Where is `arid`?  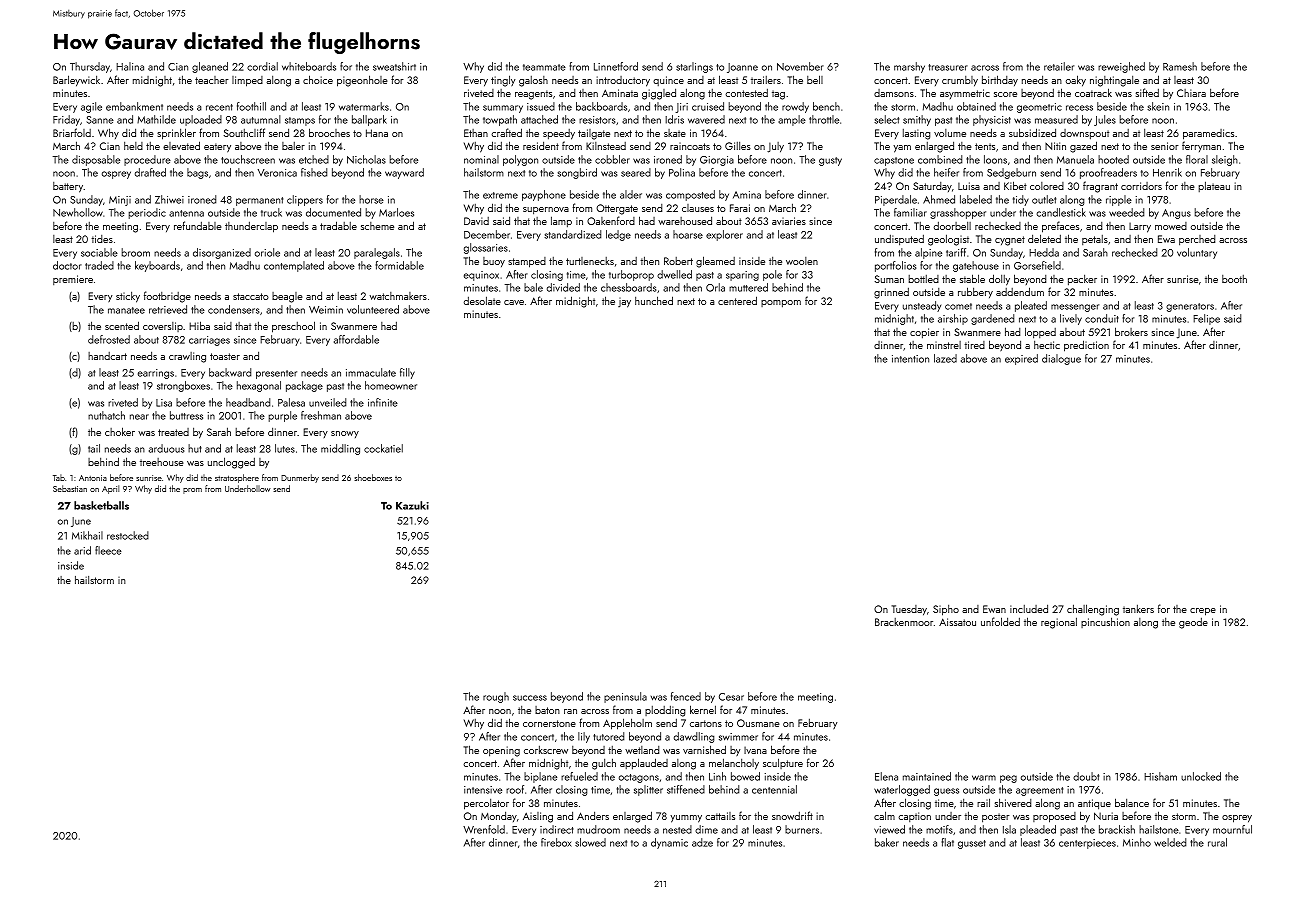
arid is located at coordinates (82, 550).
